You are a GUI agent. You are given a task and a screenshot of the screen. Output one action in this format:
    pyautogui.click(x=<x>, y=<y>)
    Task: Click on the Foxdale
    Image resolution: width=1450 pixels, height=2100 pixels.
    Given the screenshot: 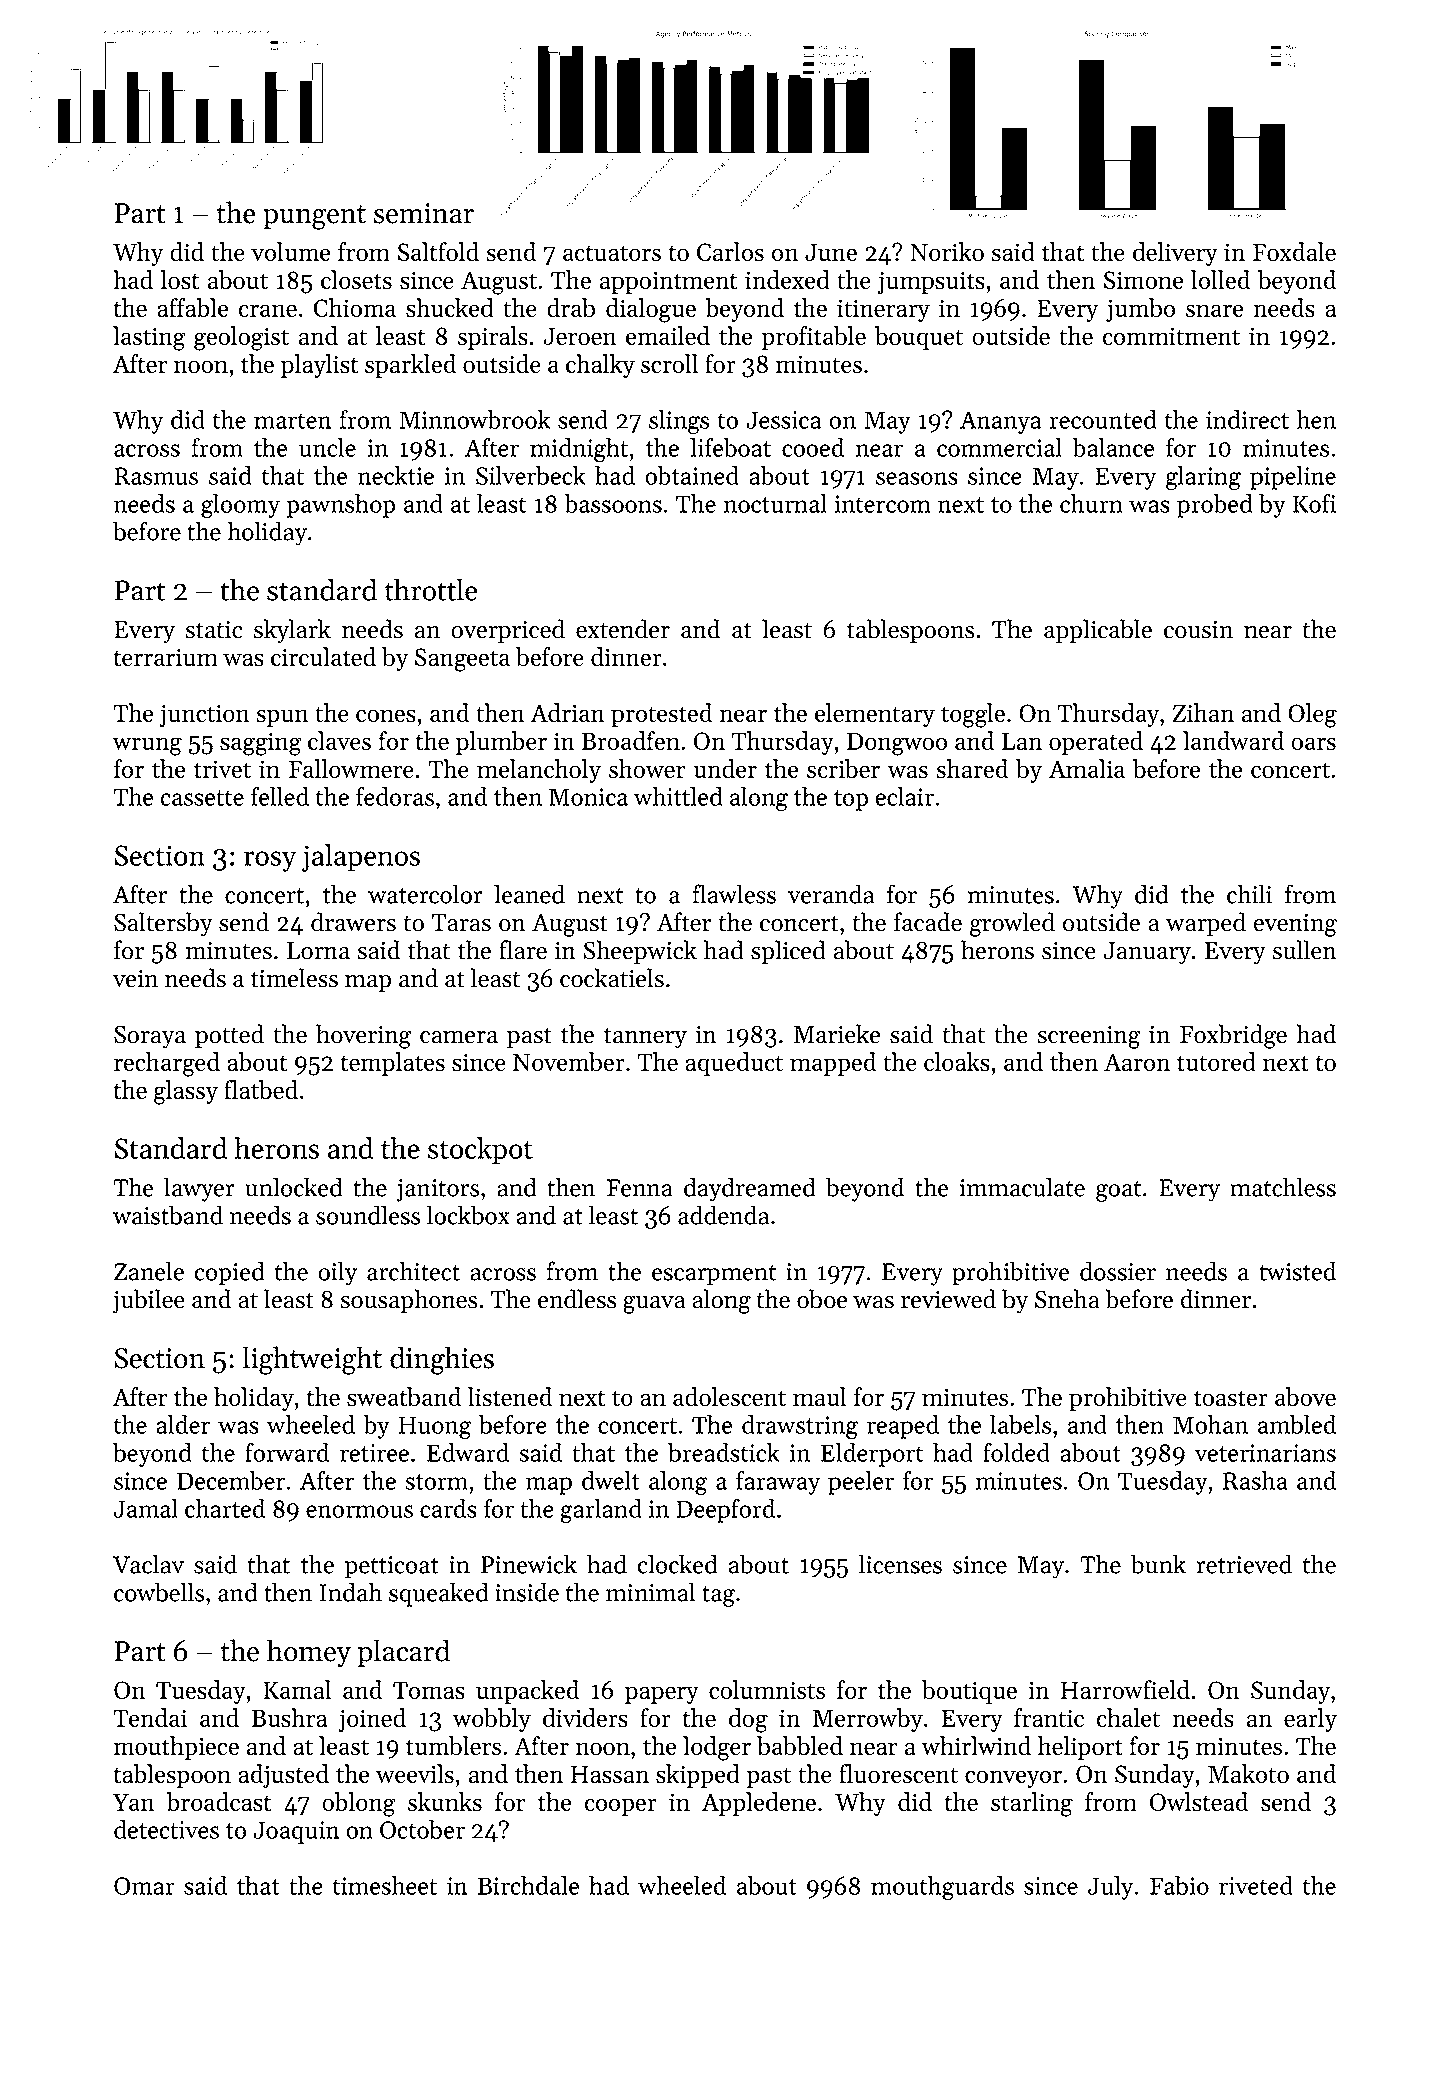 What is the action you would take?
    pyautogui.click(x=1294, y=251)
